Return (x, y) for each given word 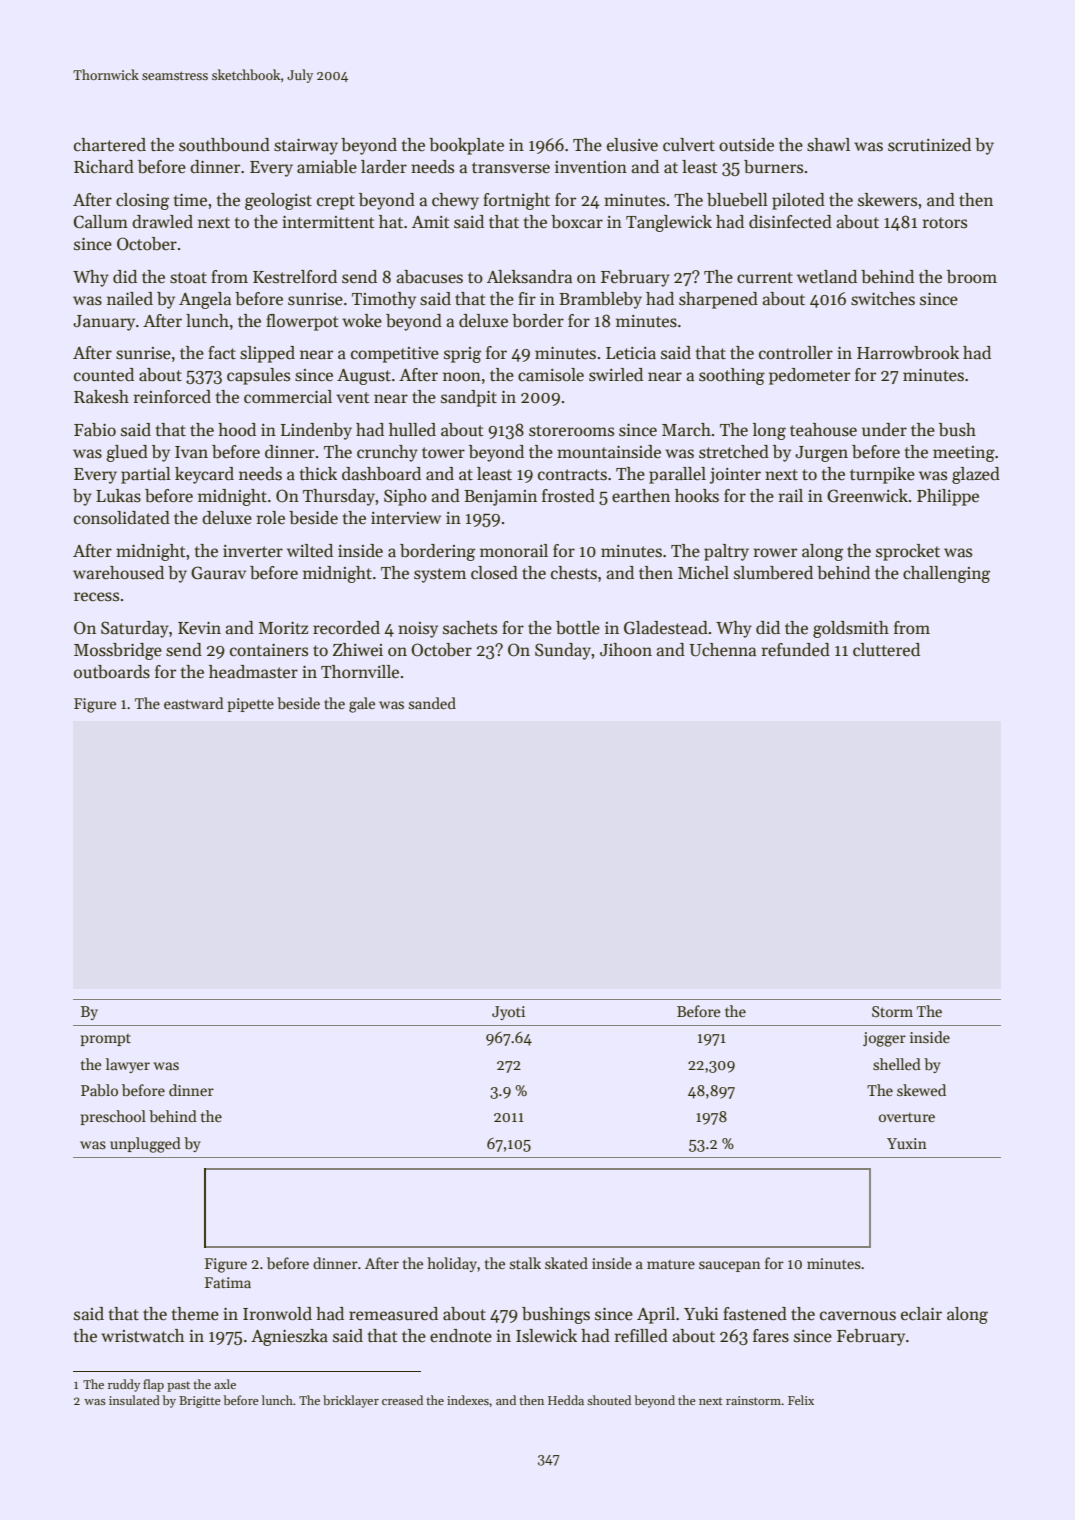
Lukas (118, 496)
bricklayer (351, 1401)
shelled (897, 1064)
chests (574, 573)
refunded (796, 650)
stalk (525, 1263)
